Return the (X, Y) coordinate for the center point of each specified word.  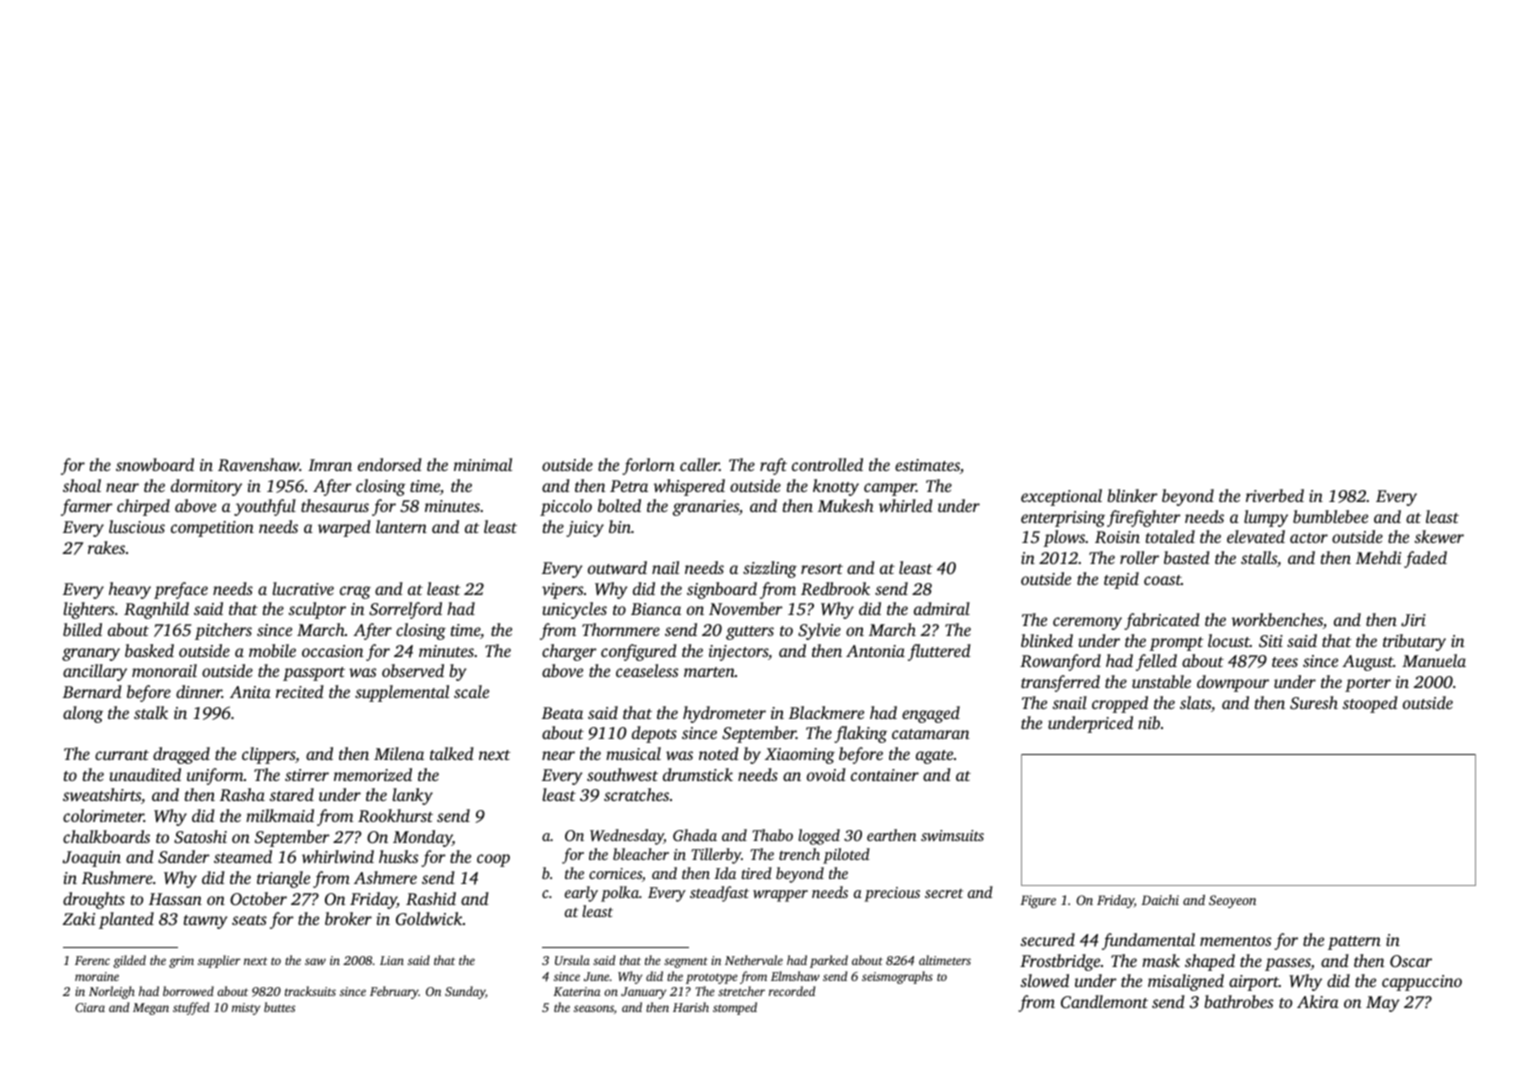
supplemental (402, 693)
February (394, 992)
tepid (1121, 580)
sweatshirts (102, 794)
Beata (562, 713)
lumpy (1266, 518)
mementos (1235, 941)
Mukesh (846, 505)
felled (1156, 662)
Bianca (656, 609)
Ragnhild (156, 610)
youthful (265, 507)
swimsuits (952, 835)
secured (1047, 939)
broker (348, 918)
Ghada (695, 835)
